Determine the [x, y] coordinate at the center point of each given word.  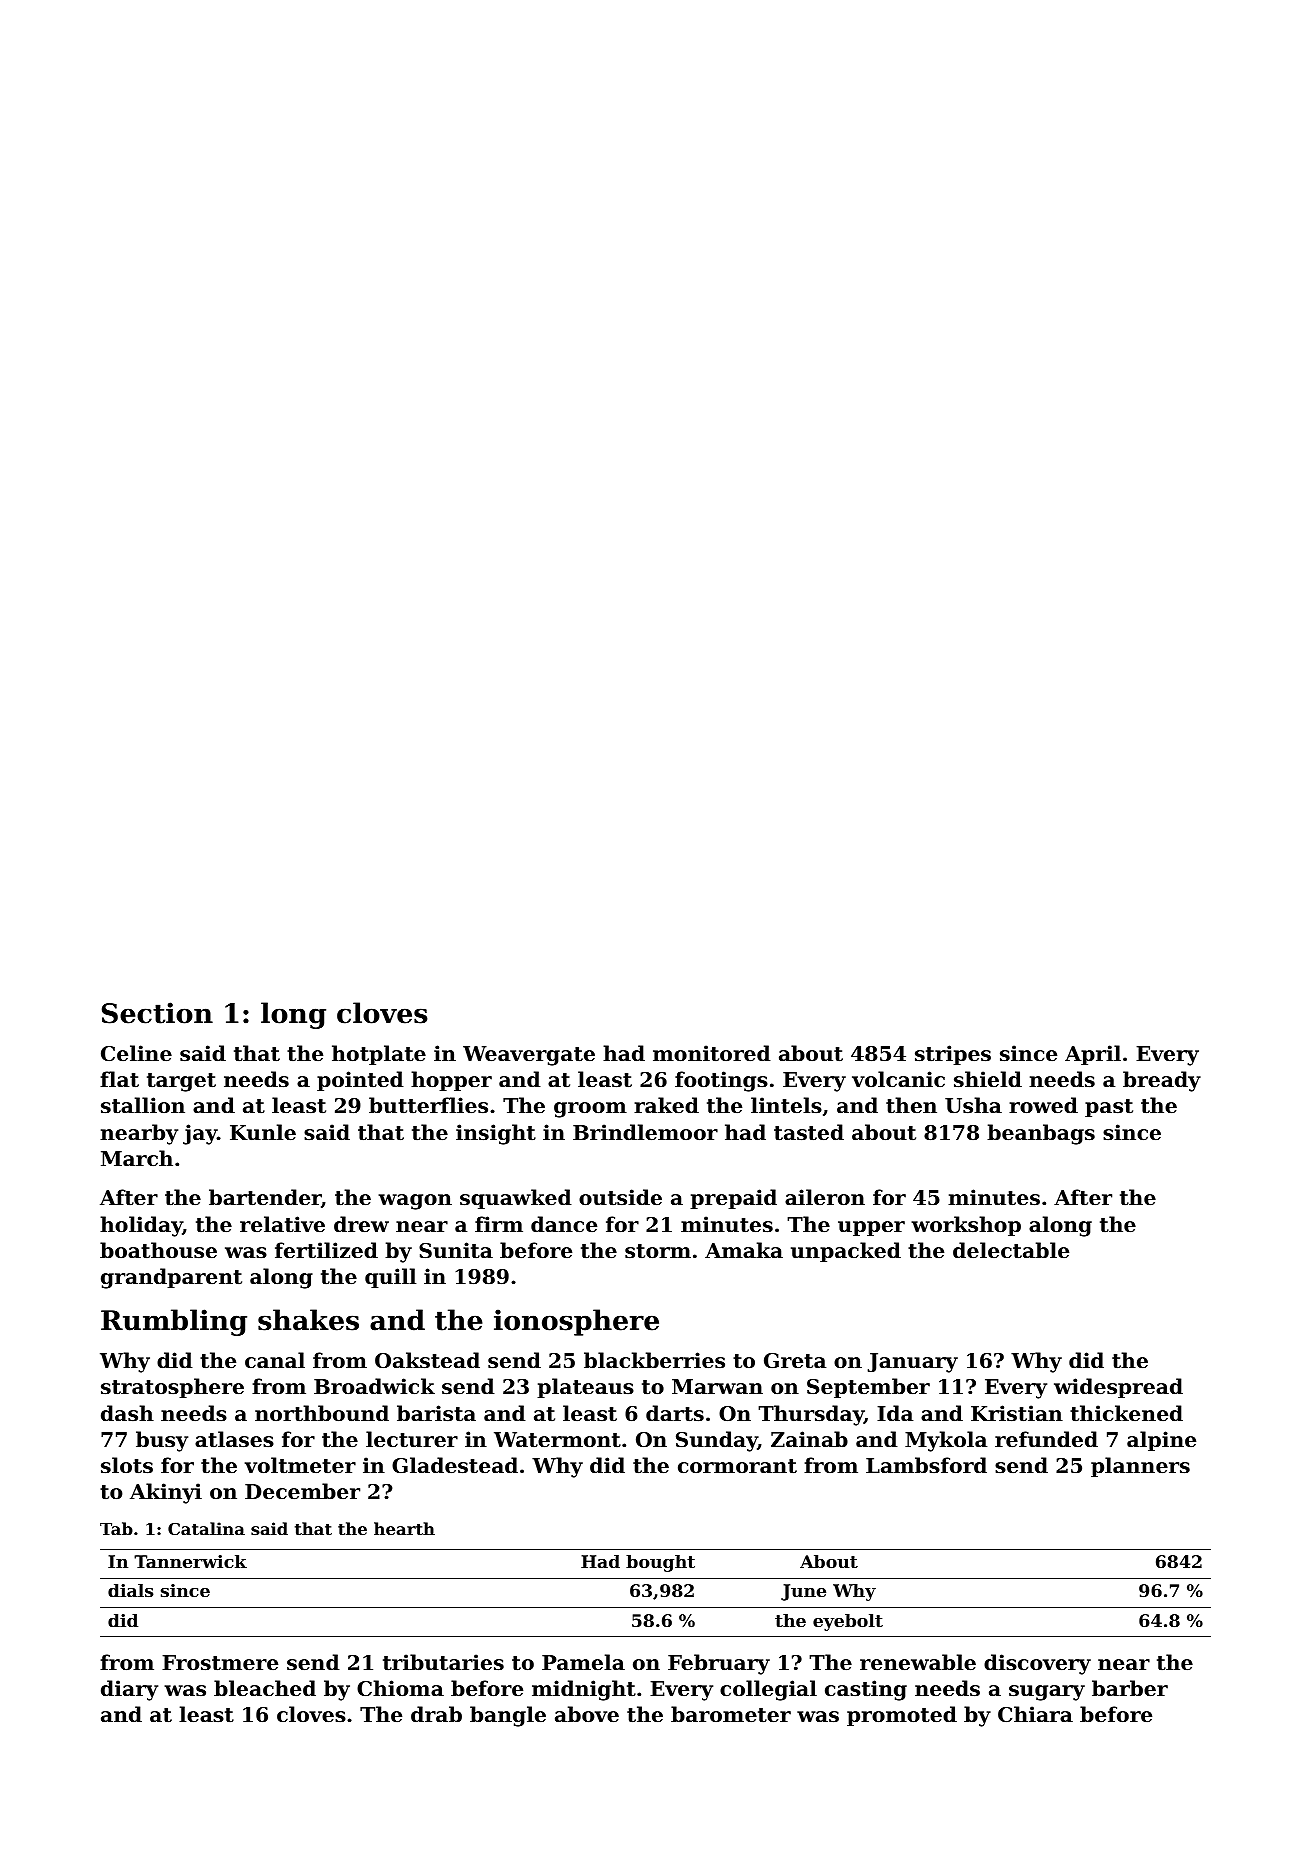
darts [675, 1413]
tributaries [443, 1662]
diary [129, 1690]
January [912, 1363]
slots [127, 1465]
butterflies [428, 1105]
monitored [712, 1053]
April [1093, 1055]
